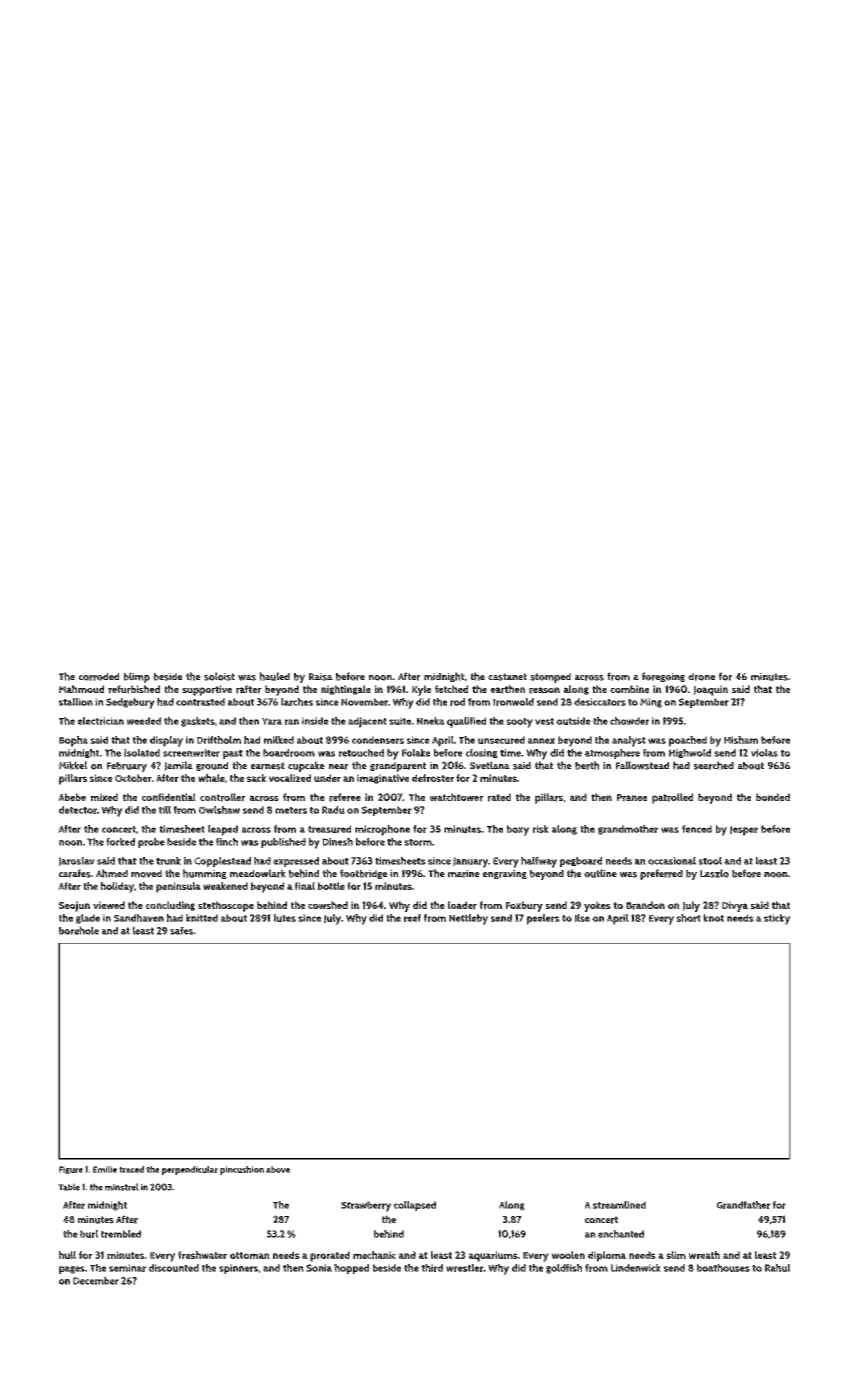 The image size is (849, 1400). What do you see at coordinates (178, 887) in the page?
I see `peninsula` at bounding box center [178, 887].
